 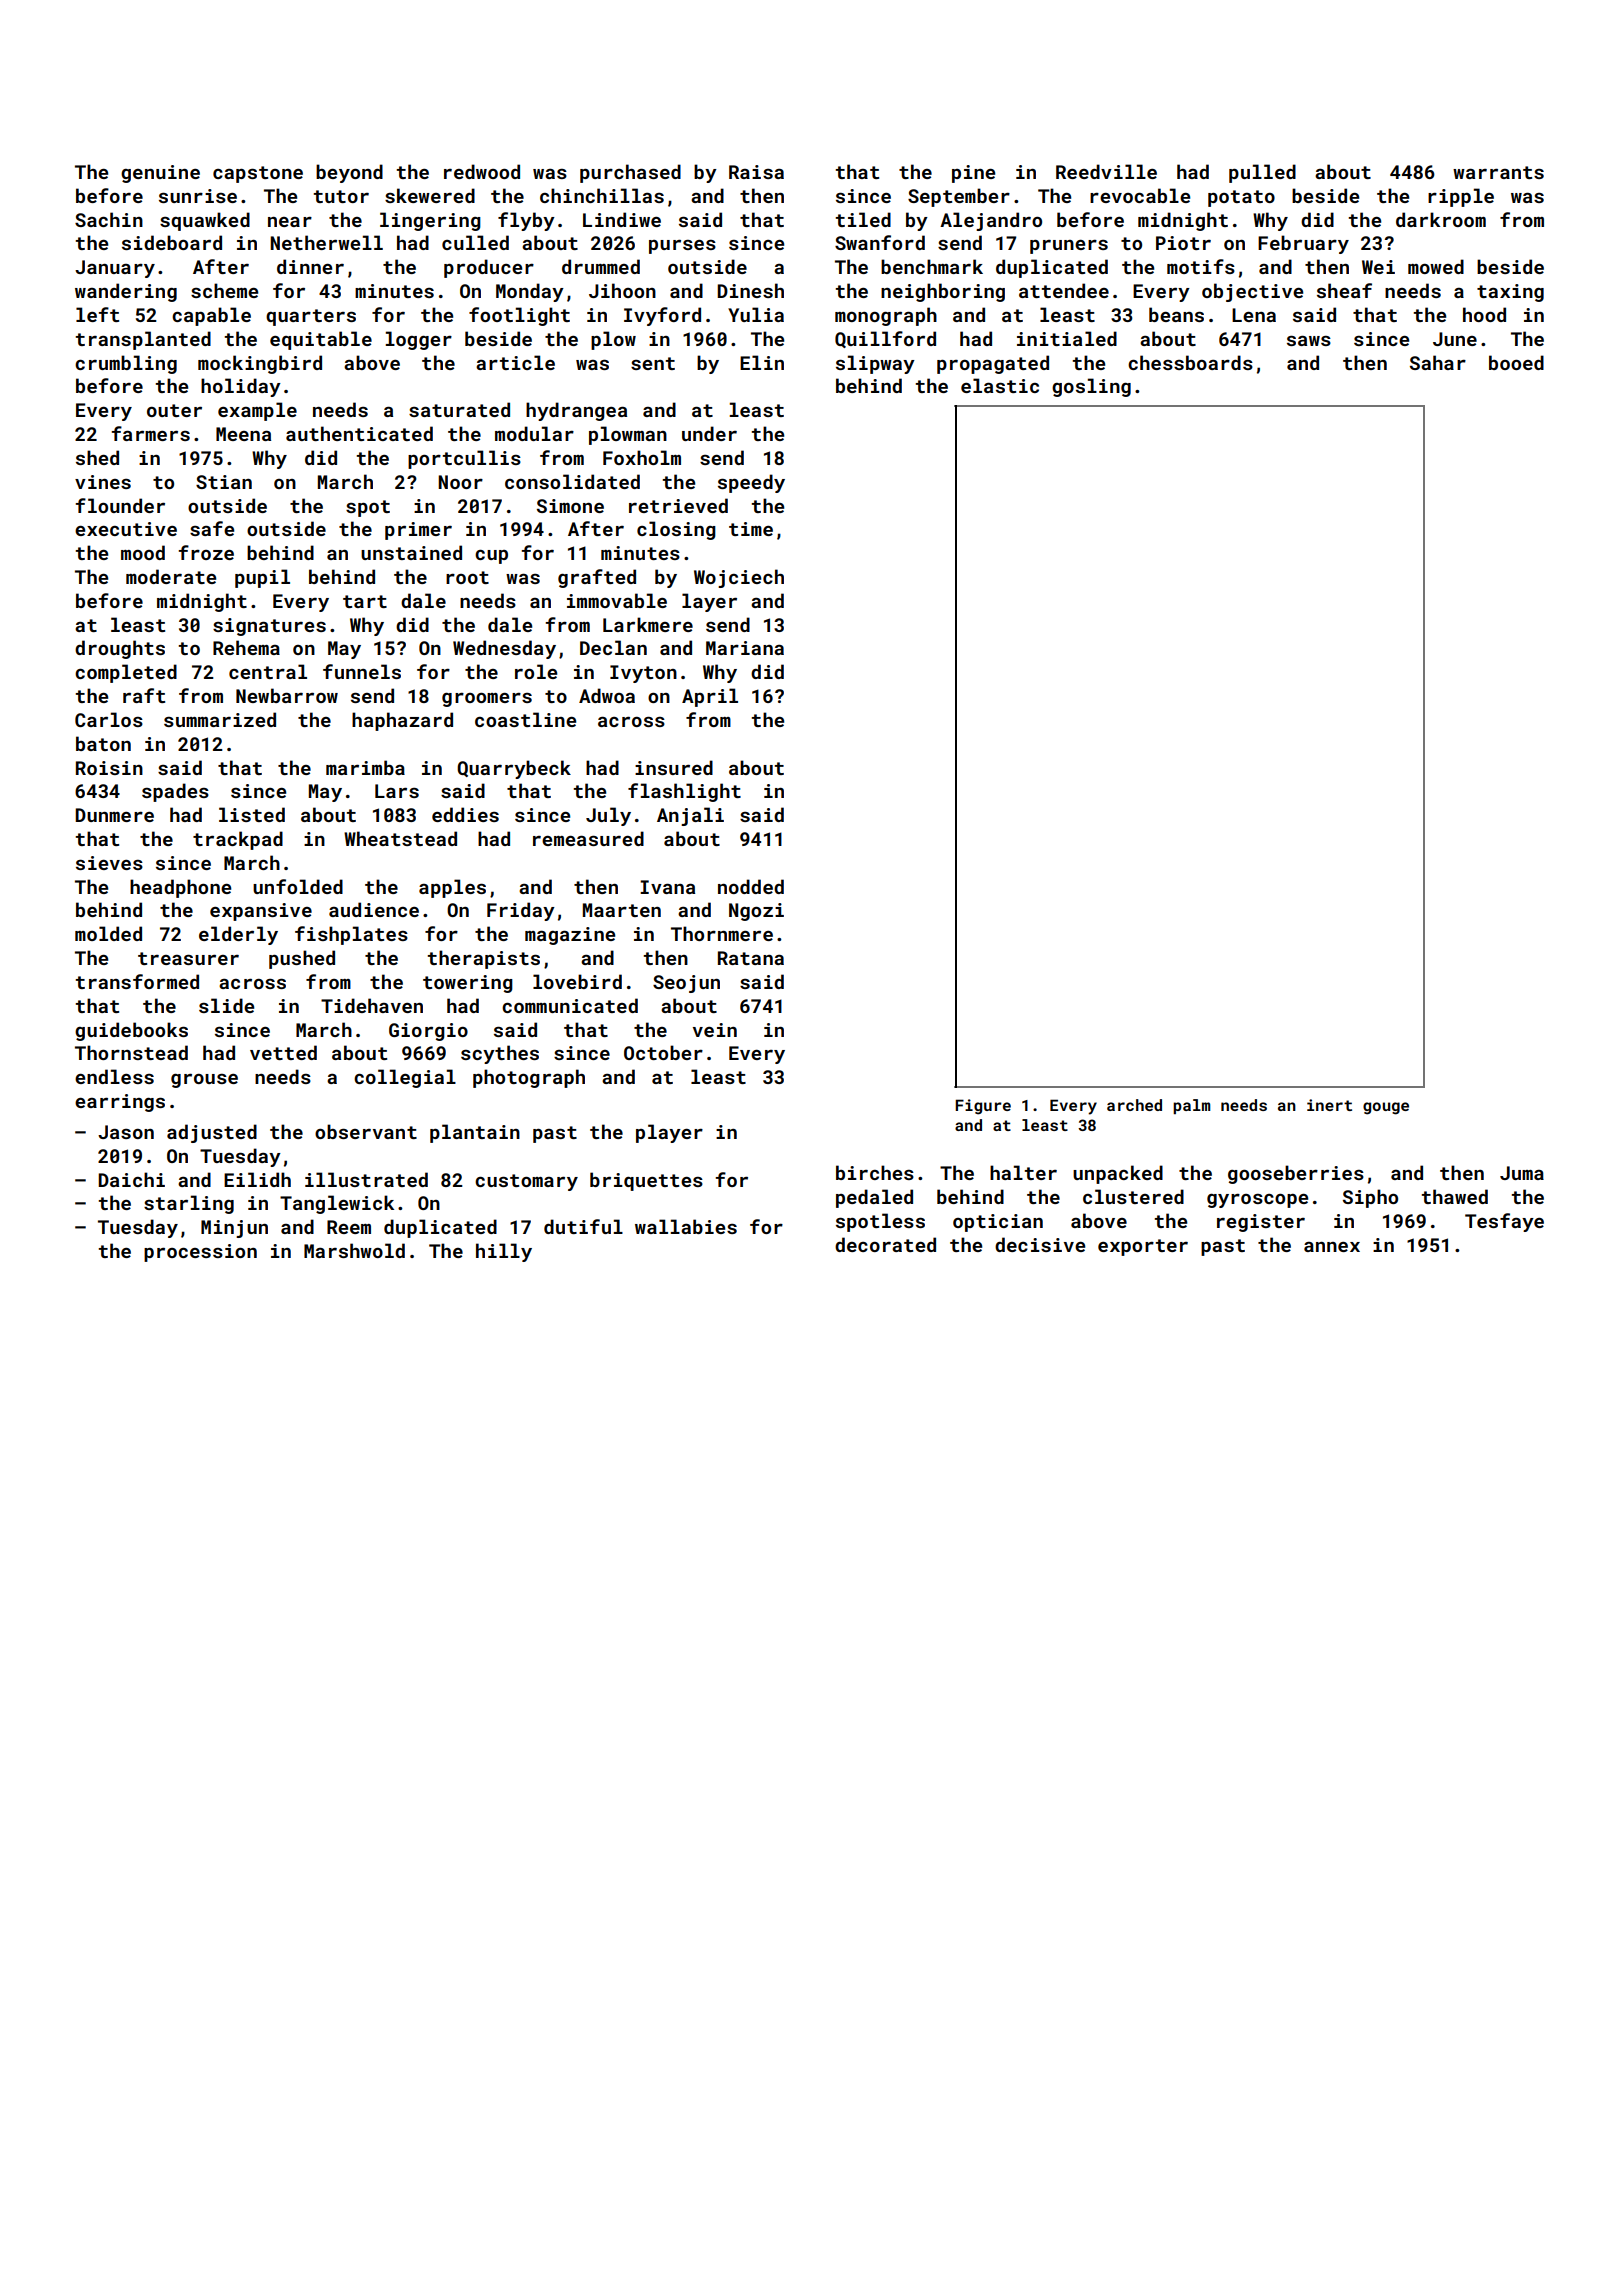 What do you see at coordinates (993, 364) in the screenshot?
I see `propagated` at bounding box center [993, 364].
